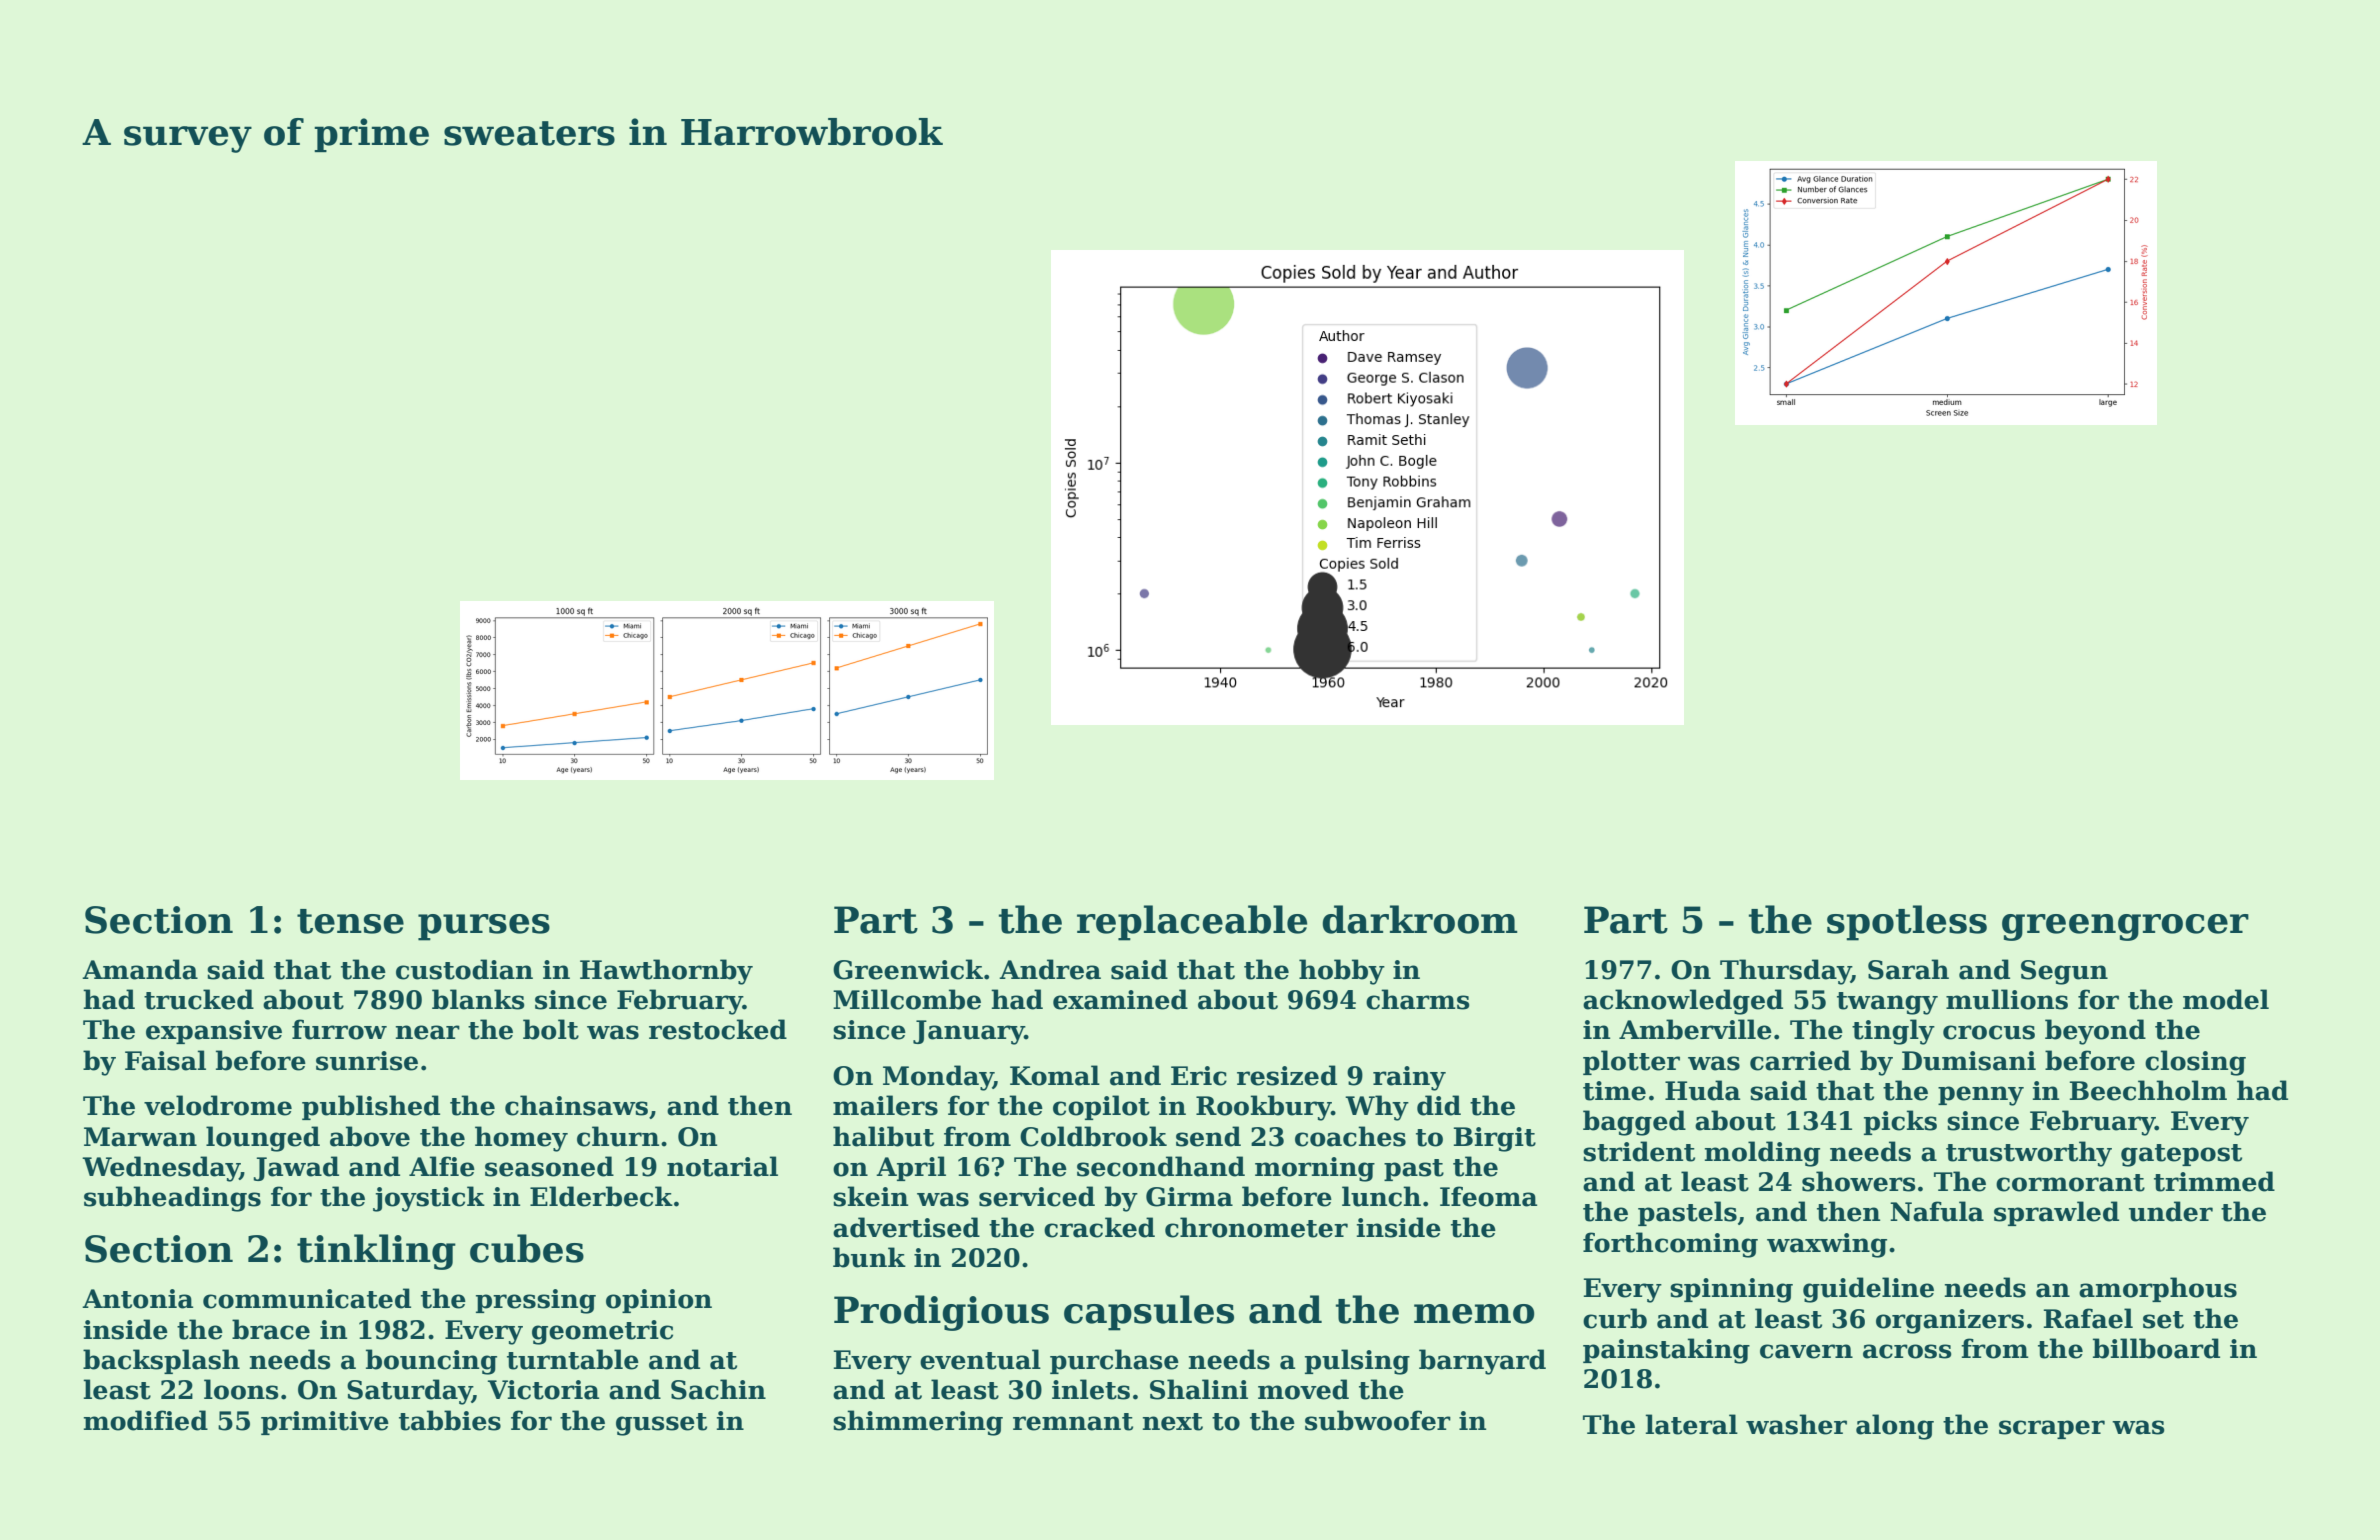 The height and width of the document is (1540, 2380). What do you see at coordinates (941, 1313) in the document?
I see `Prodigious` at bounding box center [941, 1313].
